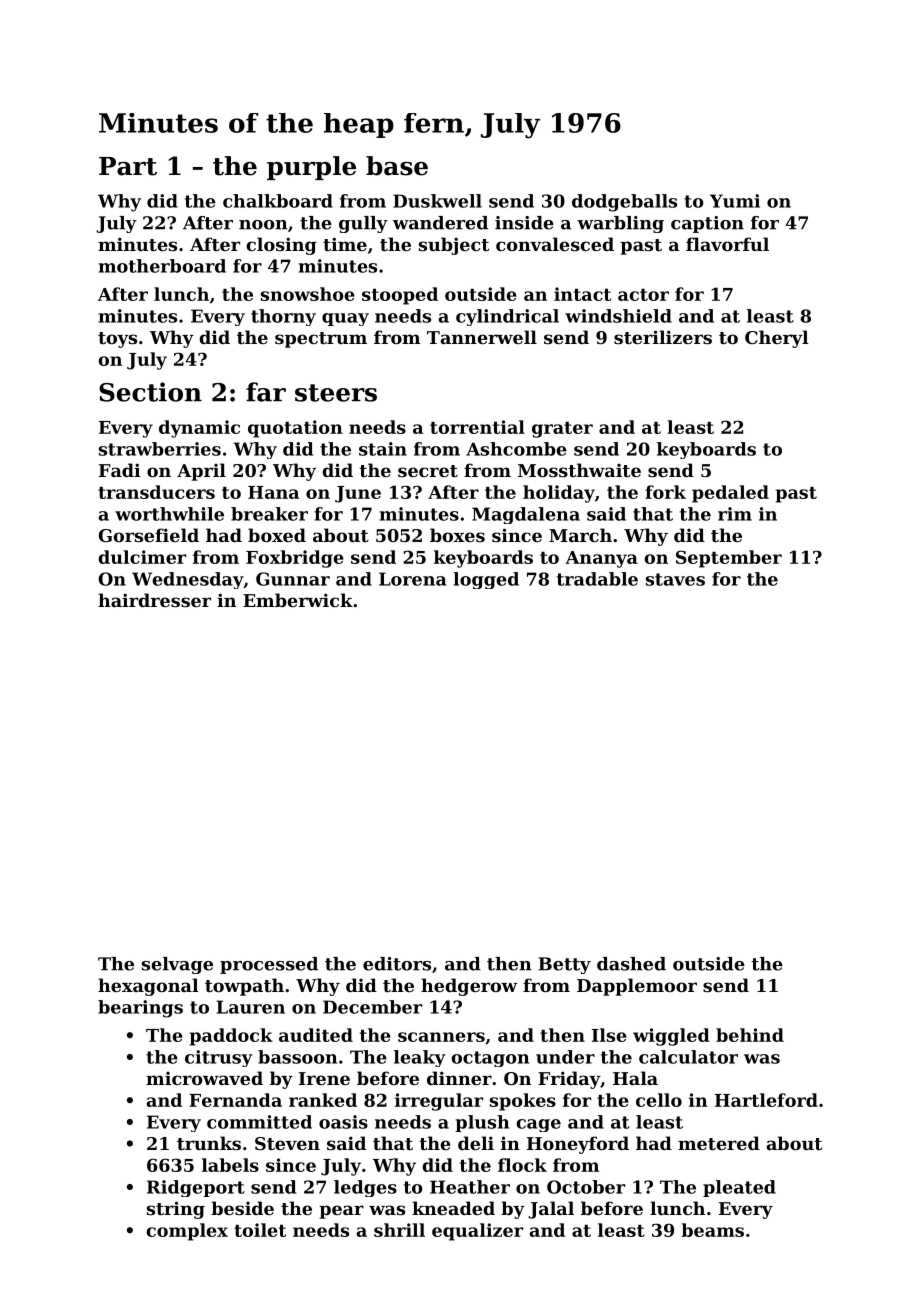  Describe the element at coordinates (631, 964) in the screenshot. I see `dashed` at that location.
